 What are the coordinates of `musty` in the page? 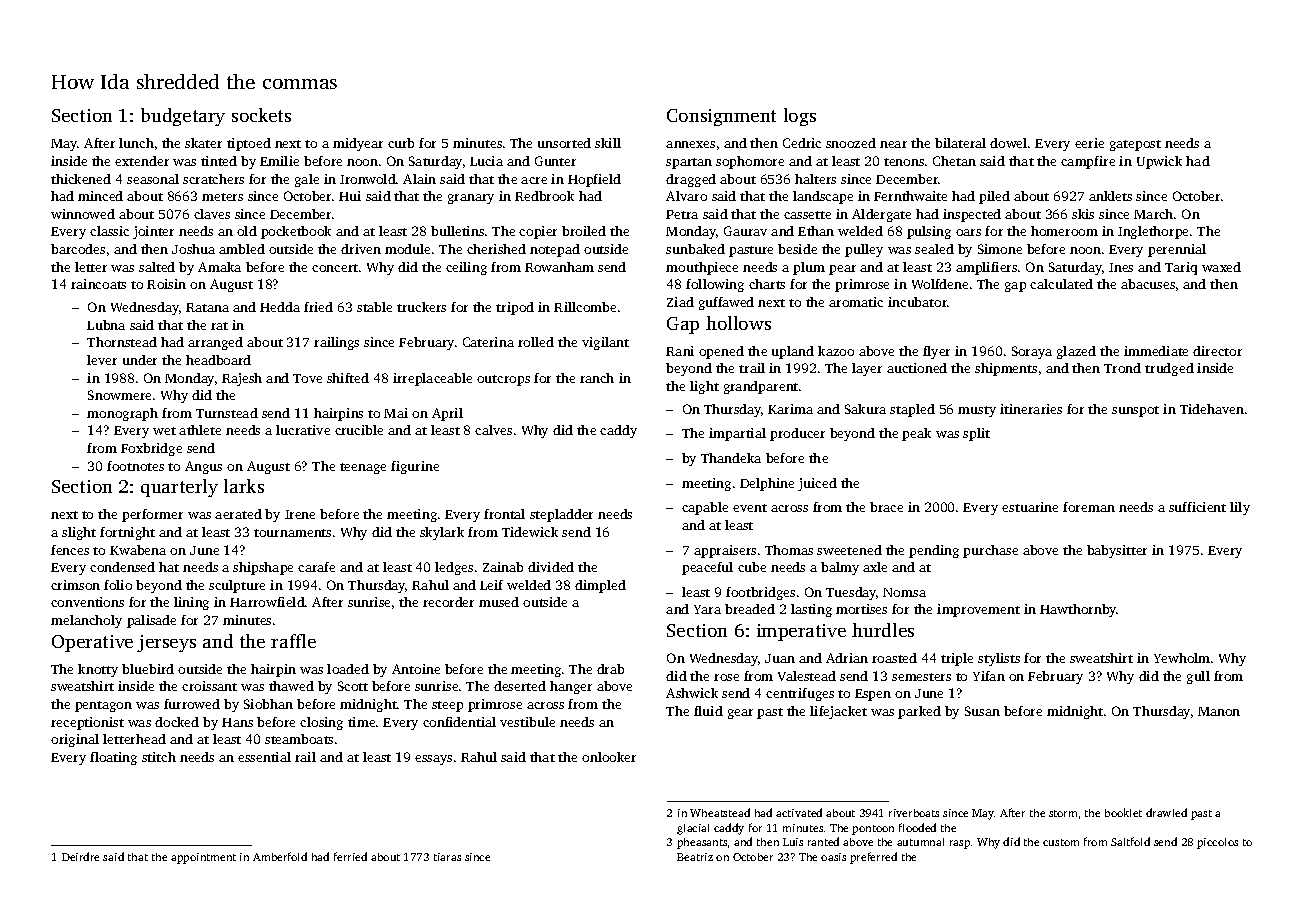 It's located at (977, 411).
